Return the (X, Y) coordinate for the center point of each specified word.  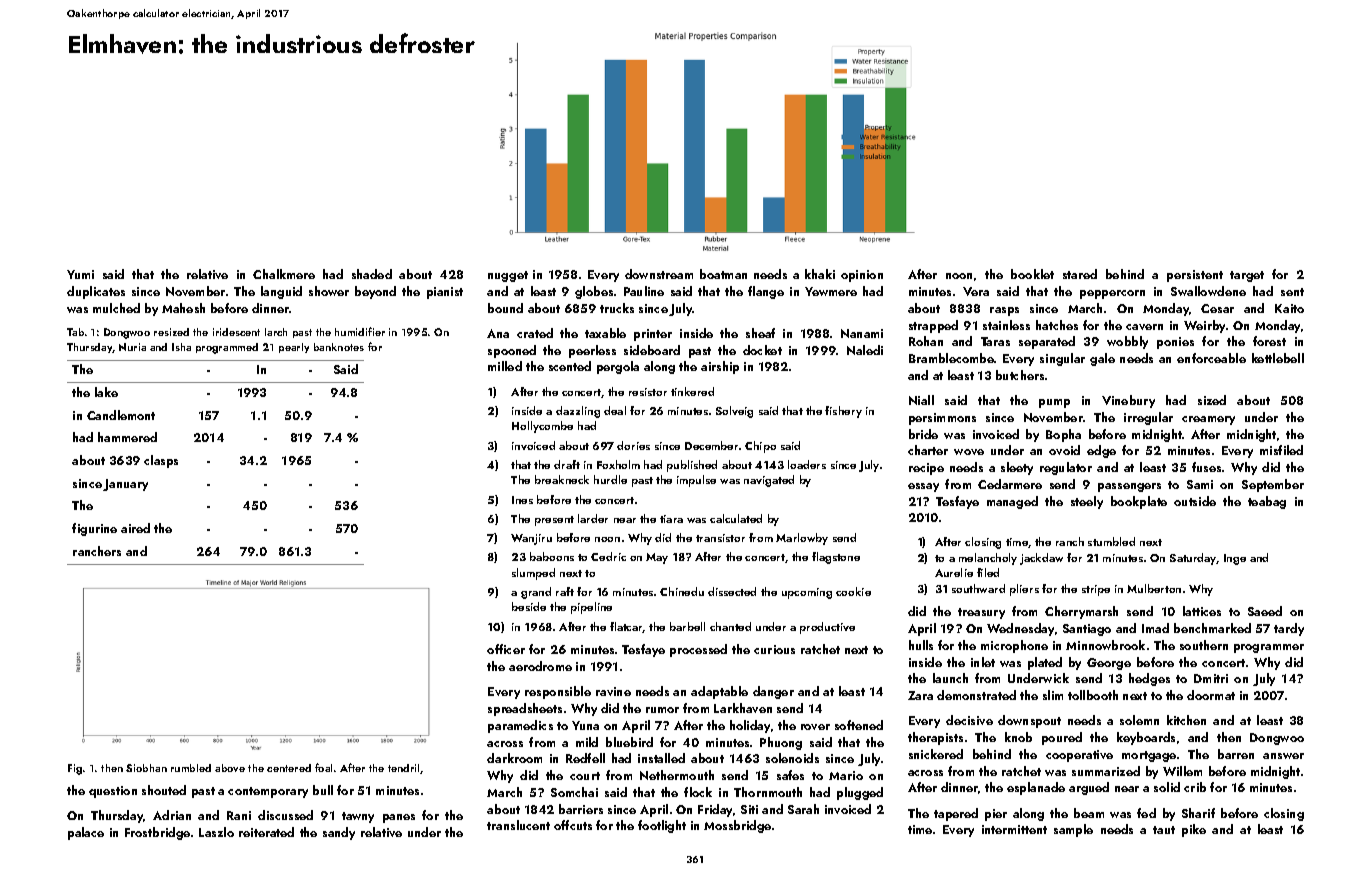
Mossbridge (737, 826)
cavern (1144, 327)
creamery (1208, 420)
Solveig (734, 412)
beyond (375, 292)
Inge (1235, 559)
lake (106, 392)
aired (135, 528)
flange (766, 292)
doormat (1211, 695)
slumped (533, 574)
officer (506, 649)
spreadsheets (525, 709)
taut (1164, 830)
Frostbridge (157, 833)
